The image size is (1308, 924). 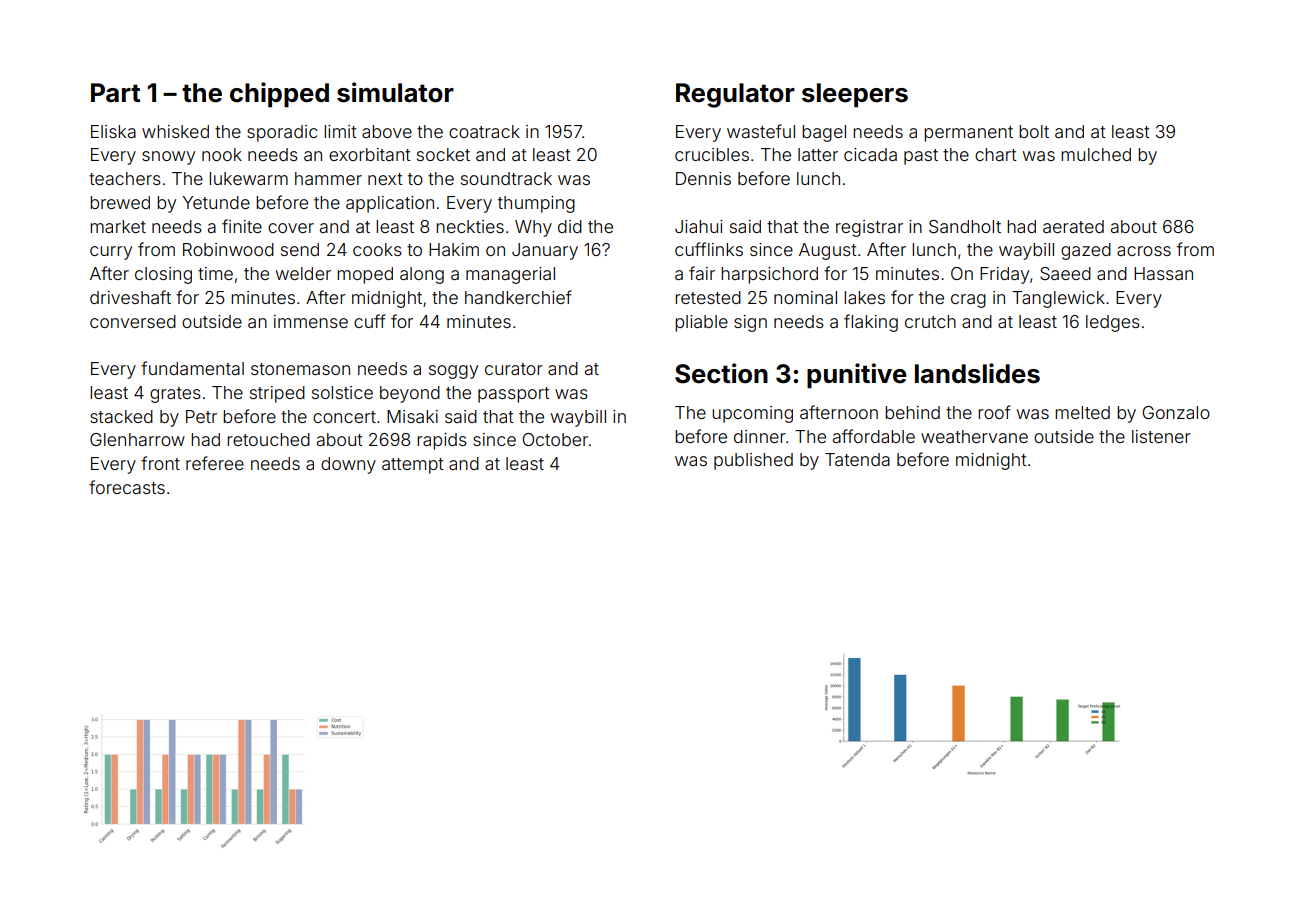 I want to click on soundtrack, so click(x=506, y=178).
